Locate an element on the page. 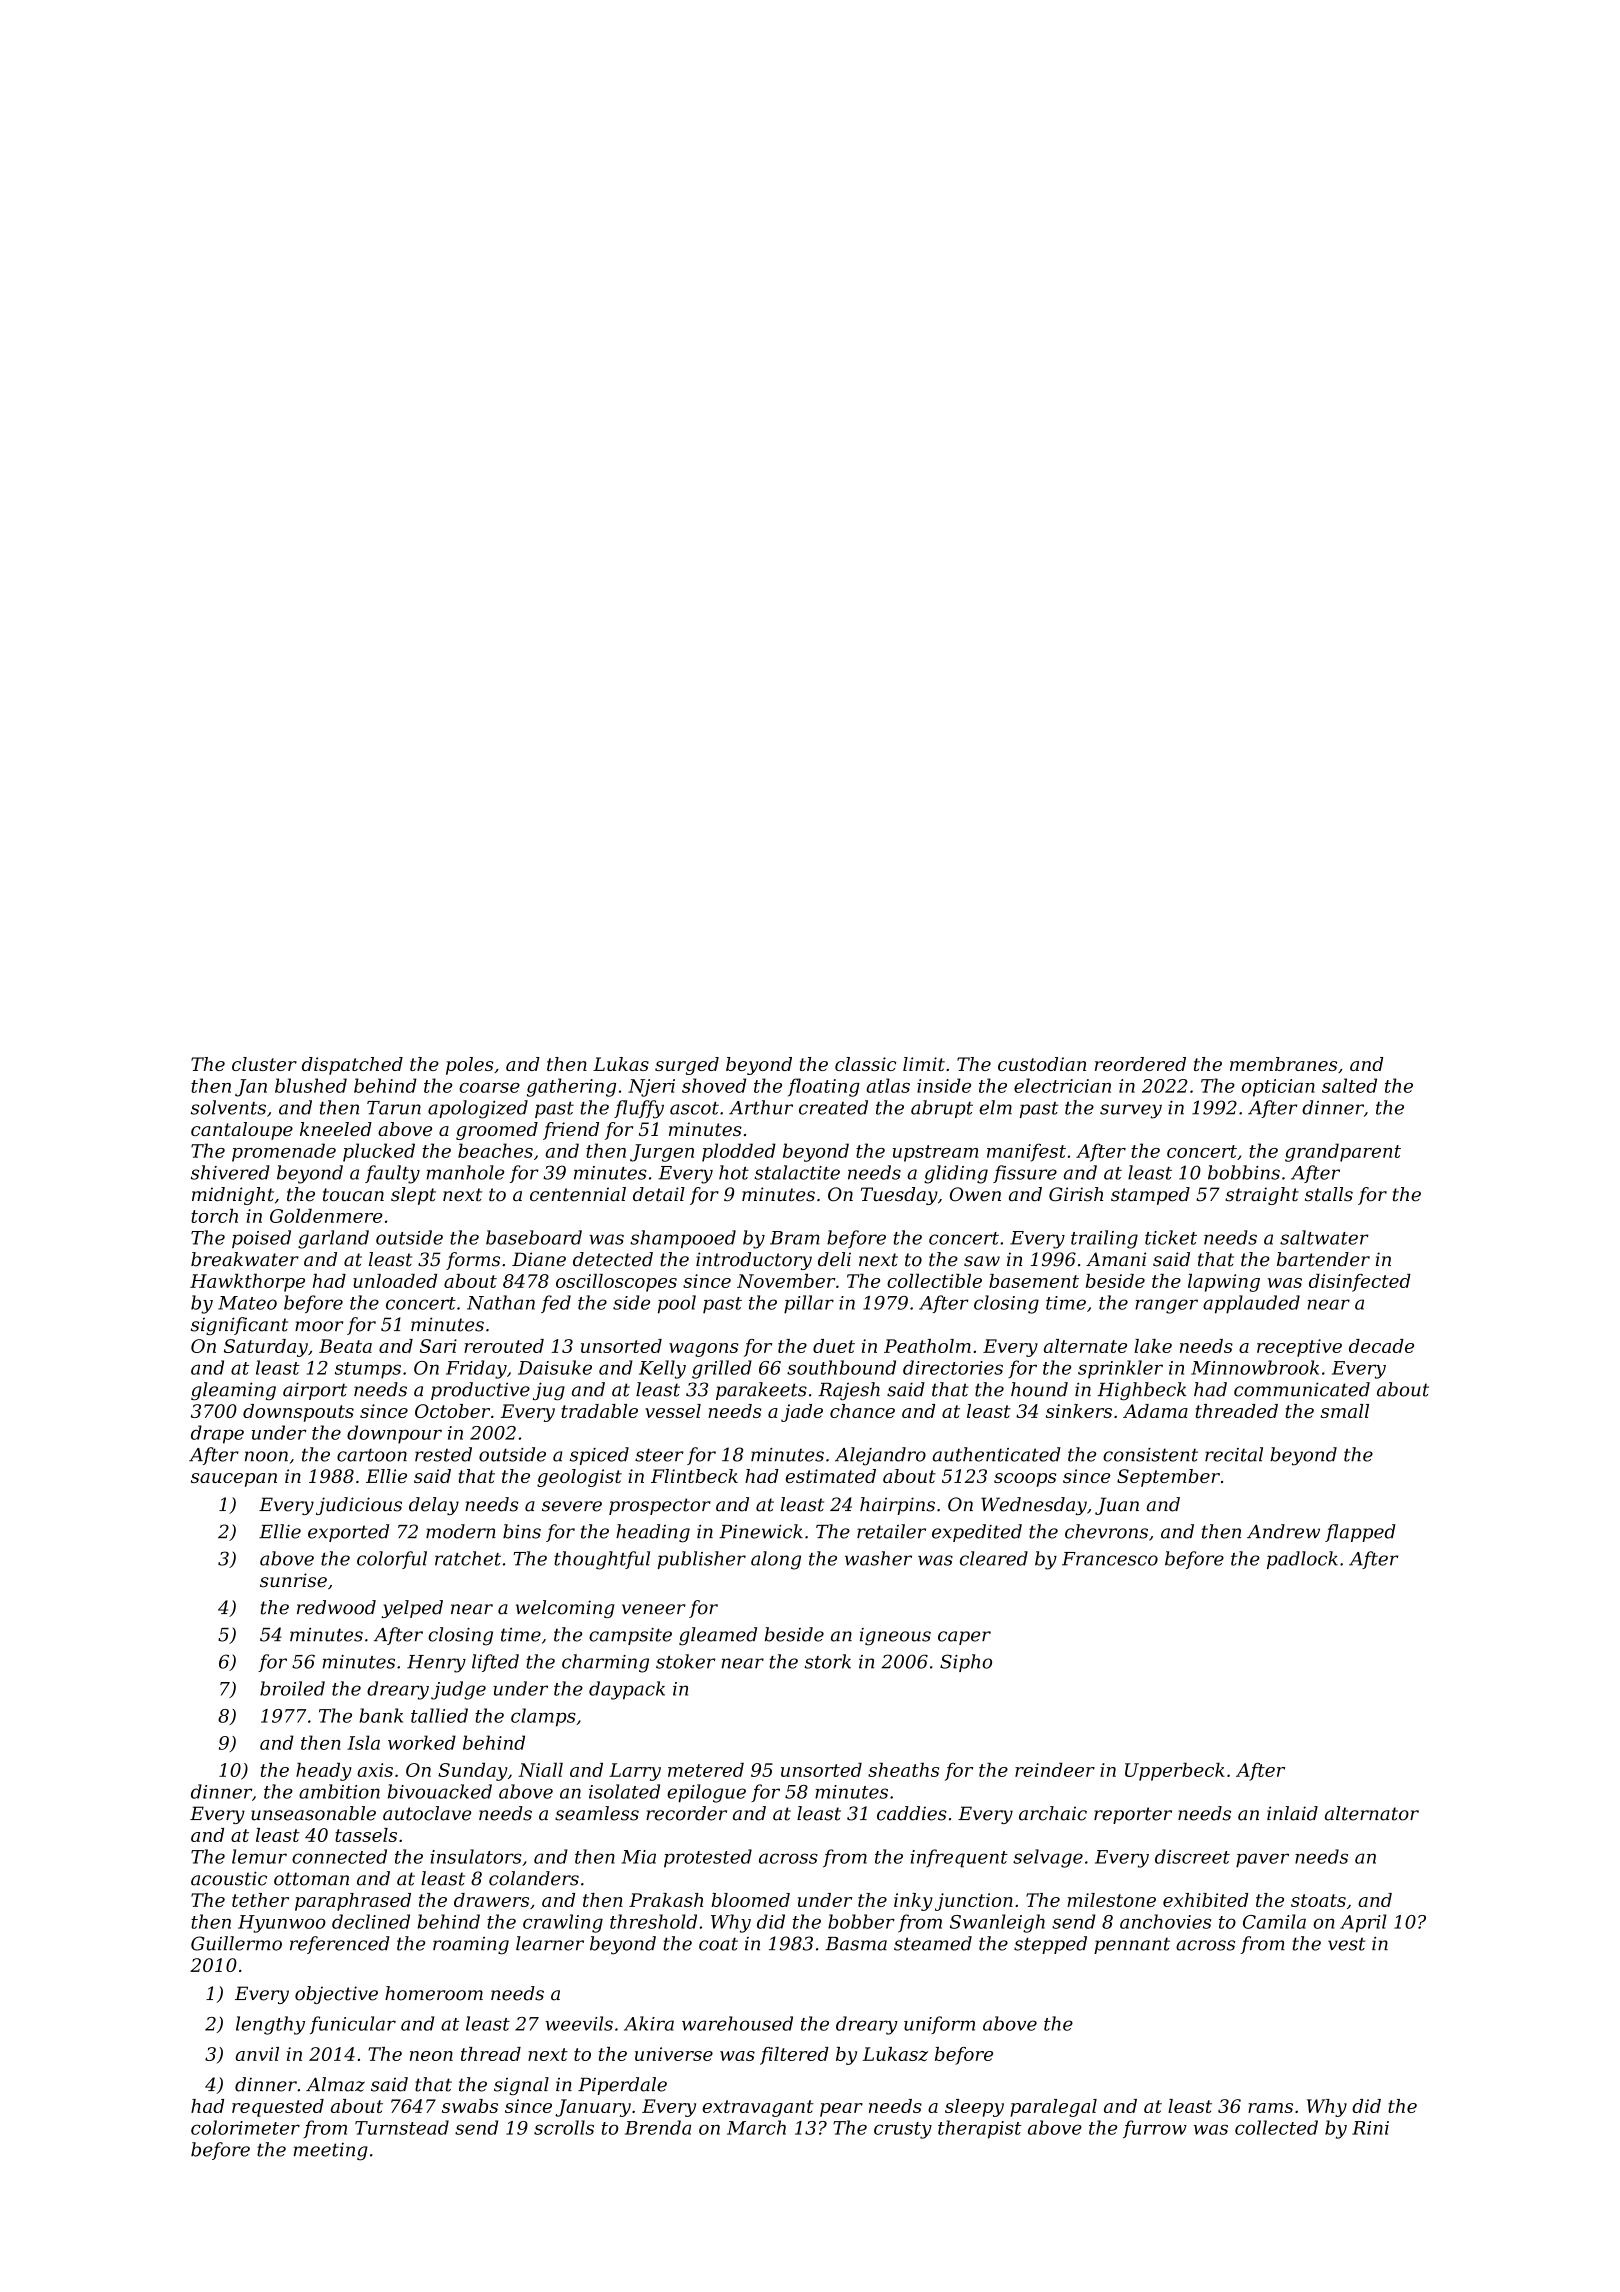 The image size is (1620, 2292). Sunday is located at coordinates (473, 1772).
